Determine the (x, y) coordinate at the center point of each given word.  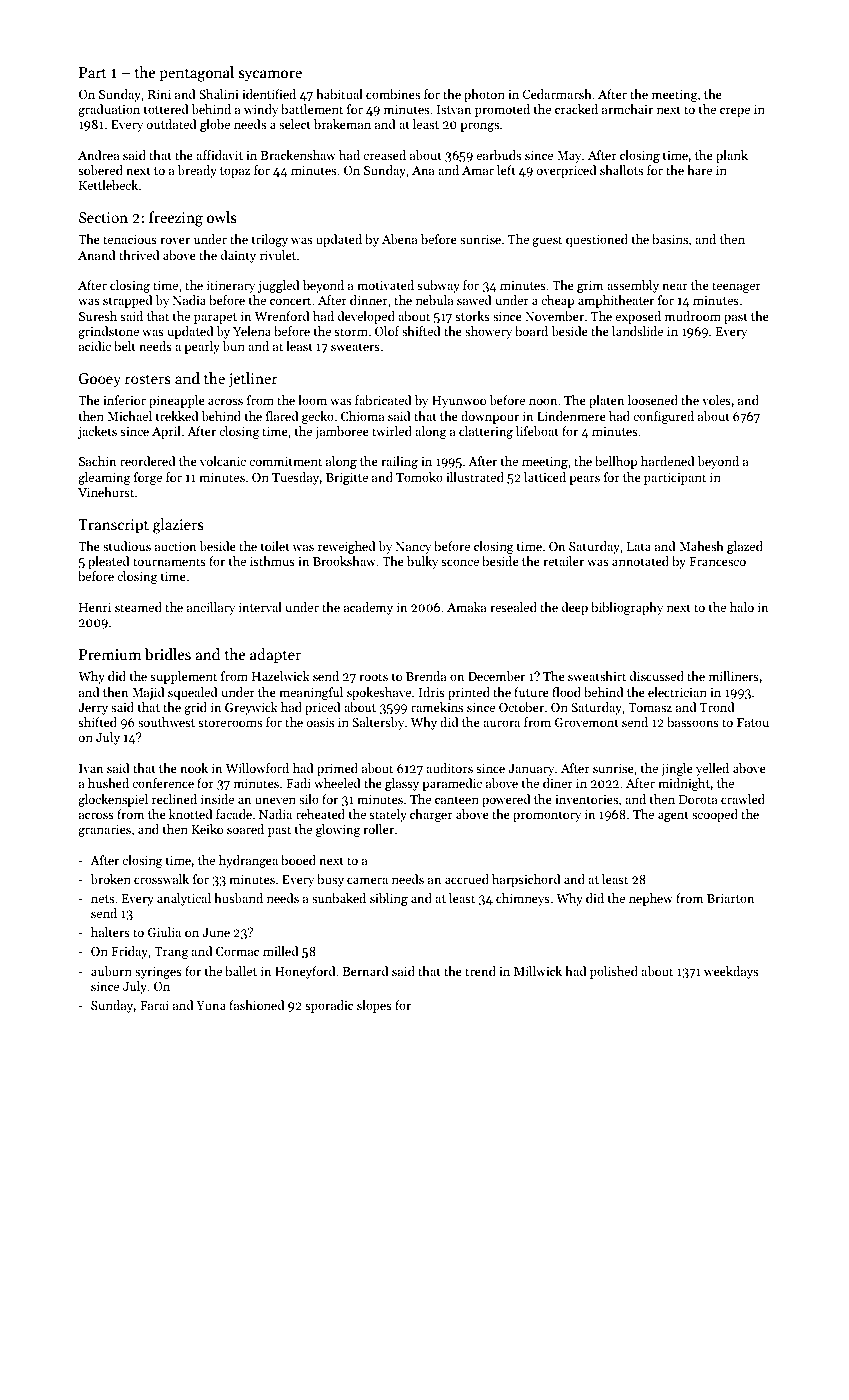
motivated (385, 285)
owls (222, 217)
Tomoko (419, 477)
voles (716, 400)
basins (670, 239)
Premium (110, 654)
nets (102, 899)
